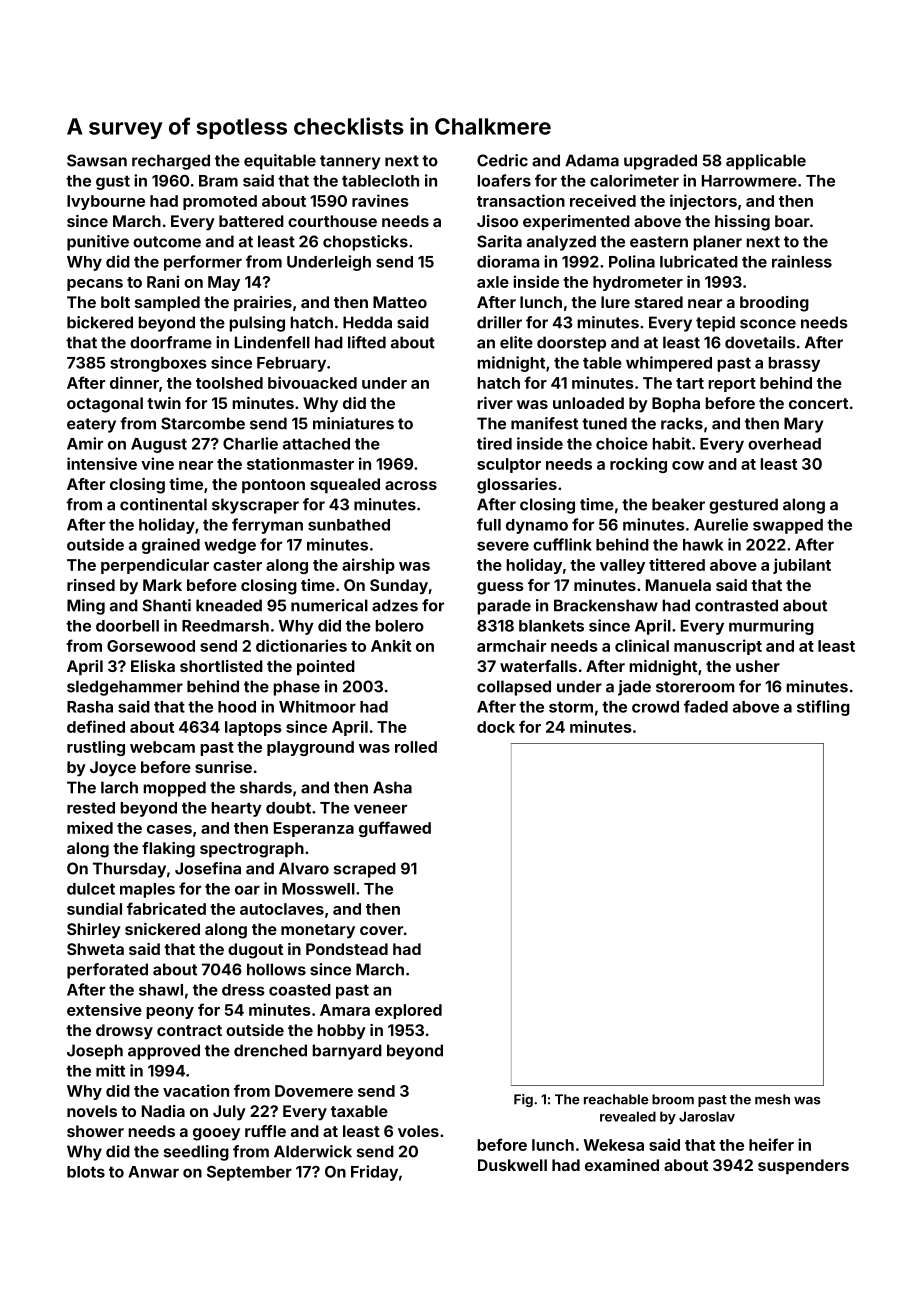  What do you see at coordinates (538, 666) in the page?
I see `waterfalls` at bounding box center [538, 666].
